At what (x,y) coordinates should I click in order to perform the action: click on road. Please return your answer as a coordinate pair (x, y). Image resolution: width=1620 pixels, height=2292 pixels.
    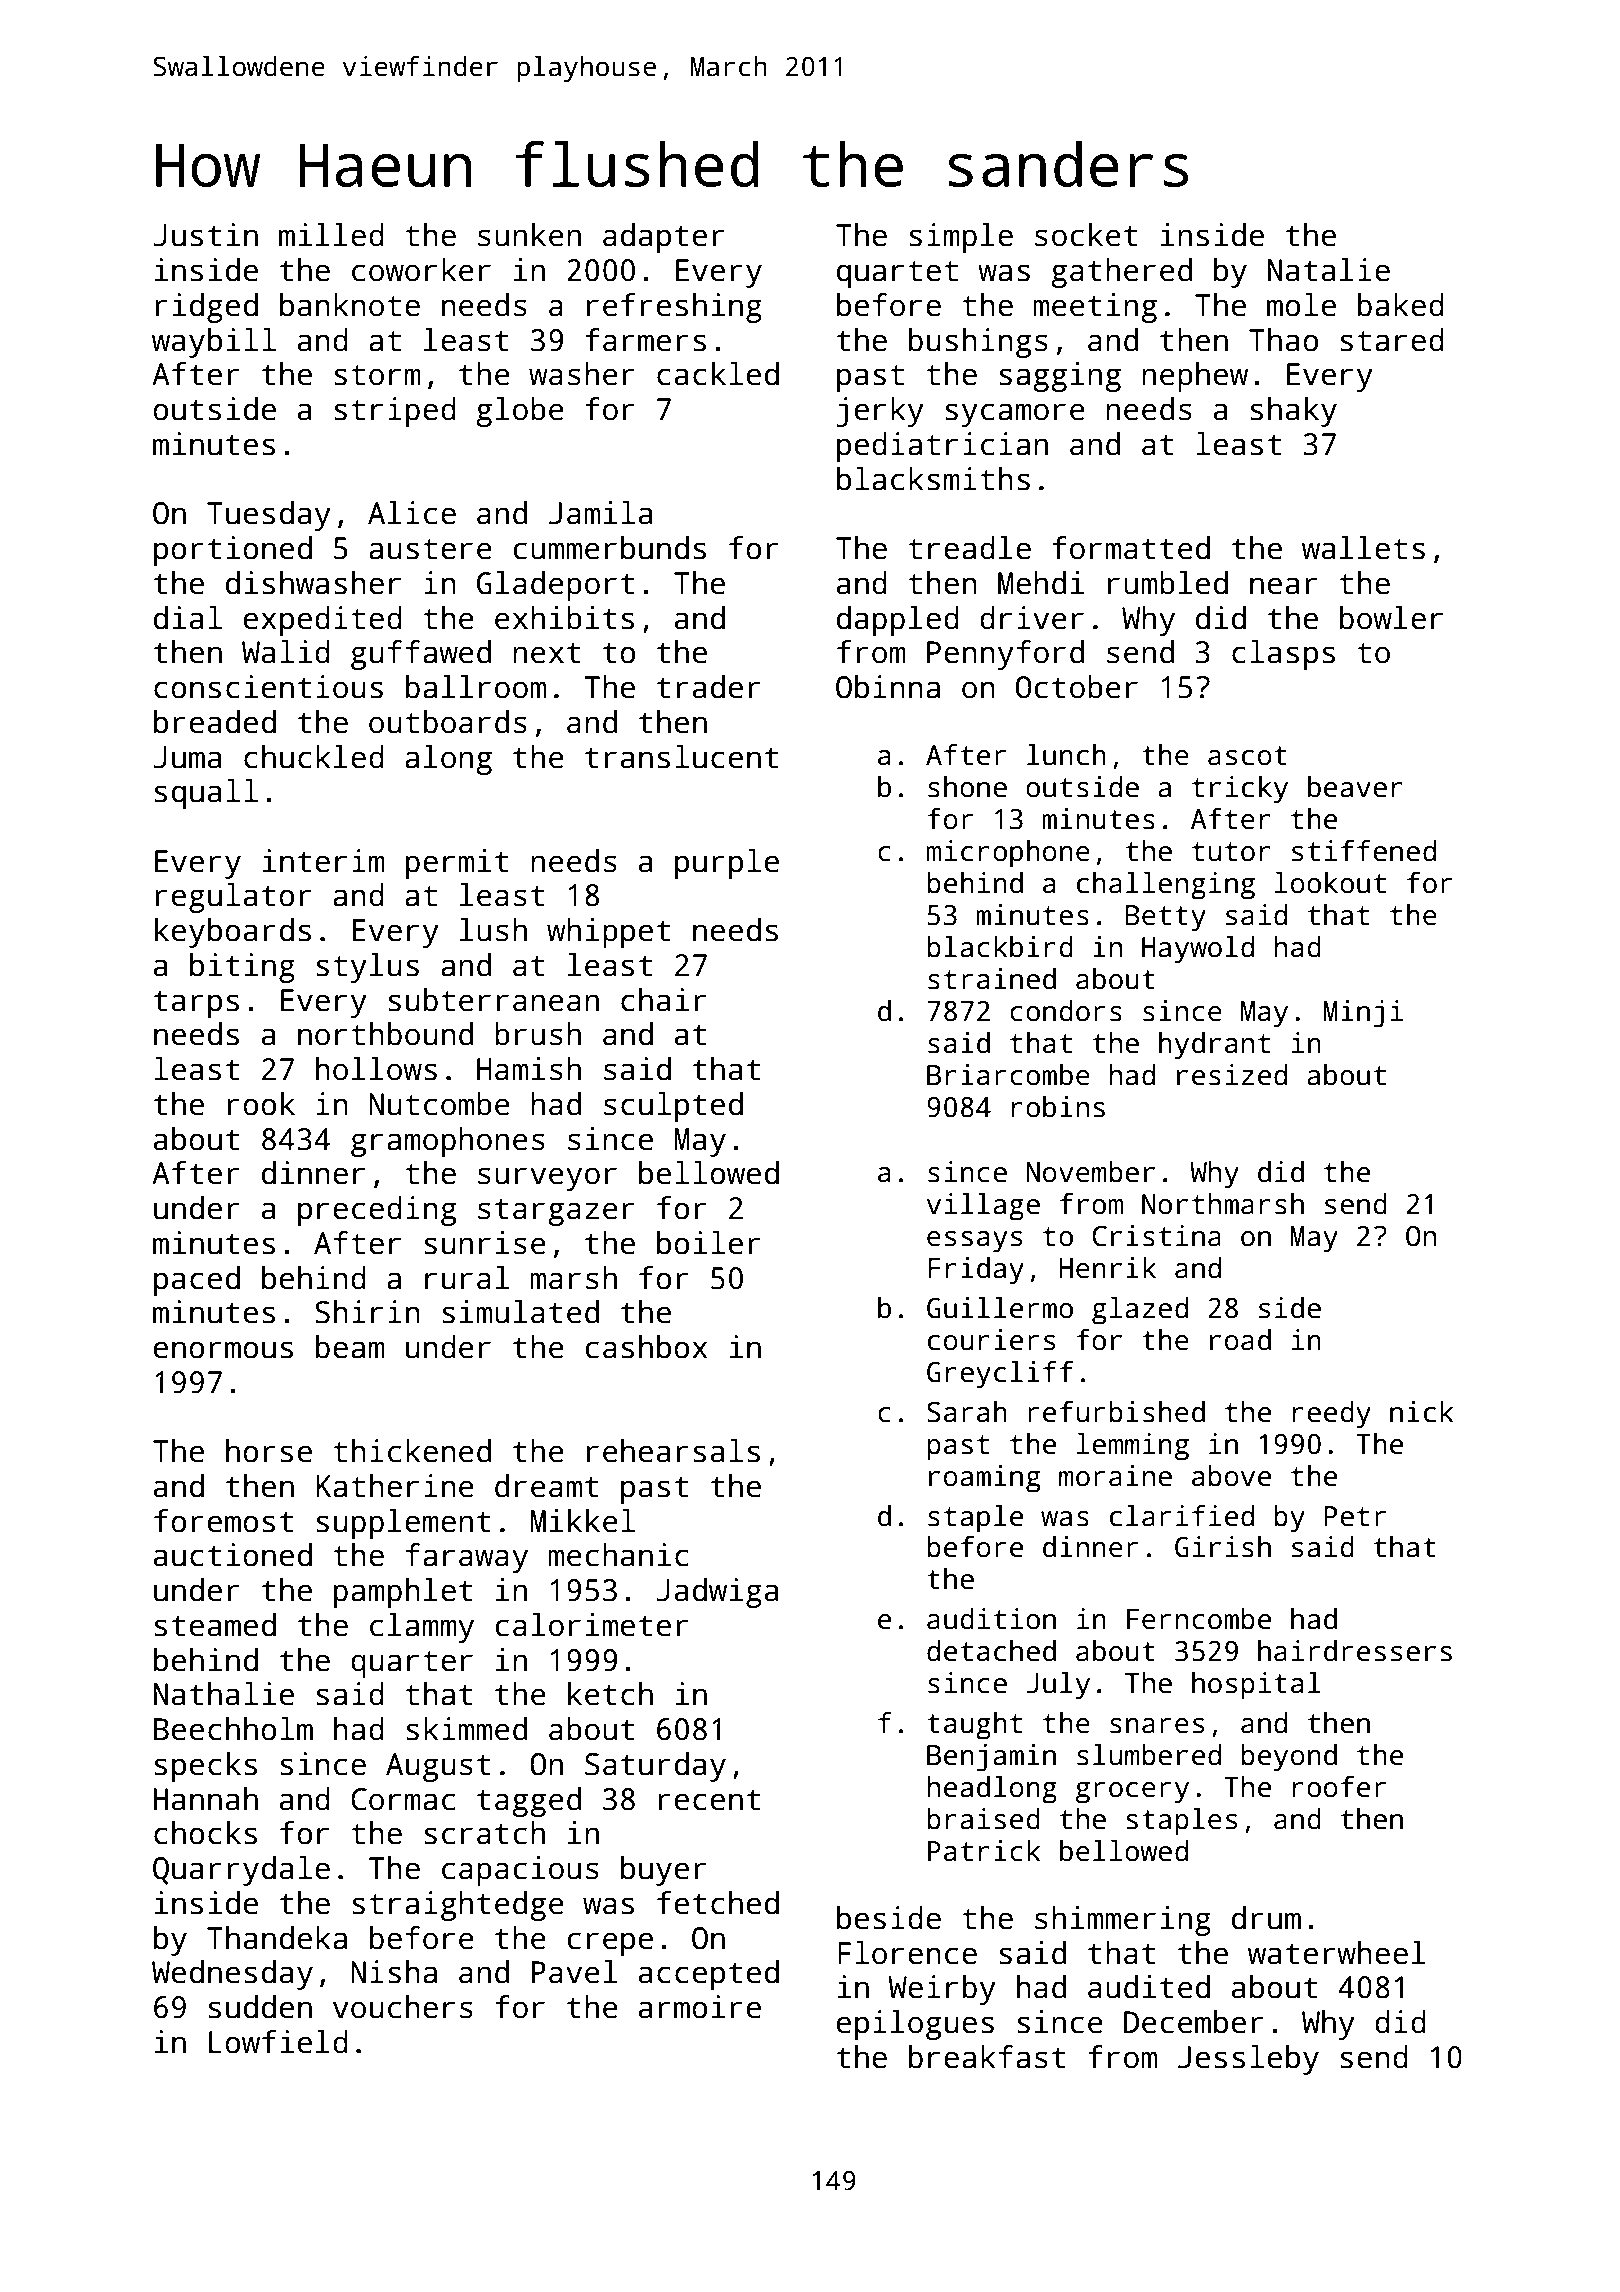
    Looking at the image, I should click on (1240, 1340).
